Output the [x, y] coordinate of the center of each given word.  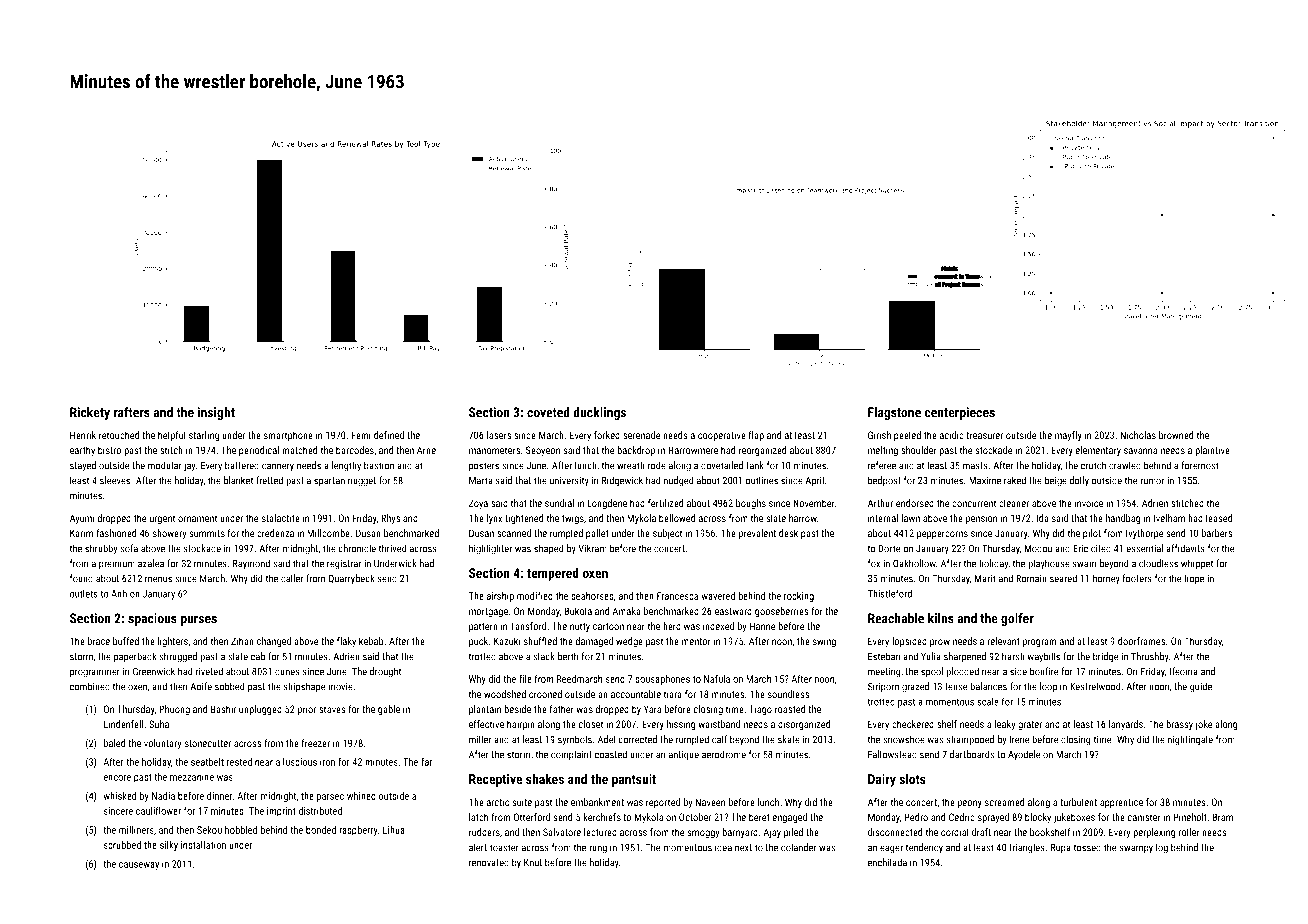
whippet [1197, 564]
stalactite [281, 518]
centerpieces [959, 413]
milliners [136, 830]
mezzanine [192, 777]
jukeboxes [1074, 818]
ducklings [599, 413]
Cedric [962, 817]
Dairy [882, 780]
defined [389, 435]
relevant [1003, 641]
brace [99, 641]
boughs [751, 504]
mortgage [488, 612]
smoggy [703, 834]
